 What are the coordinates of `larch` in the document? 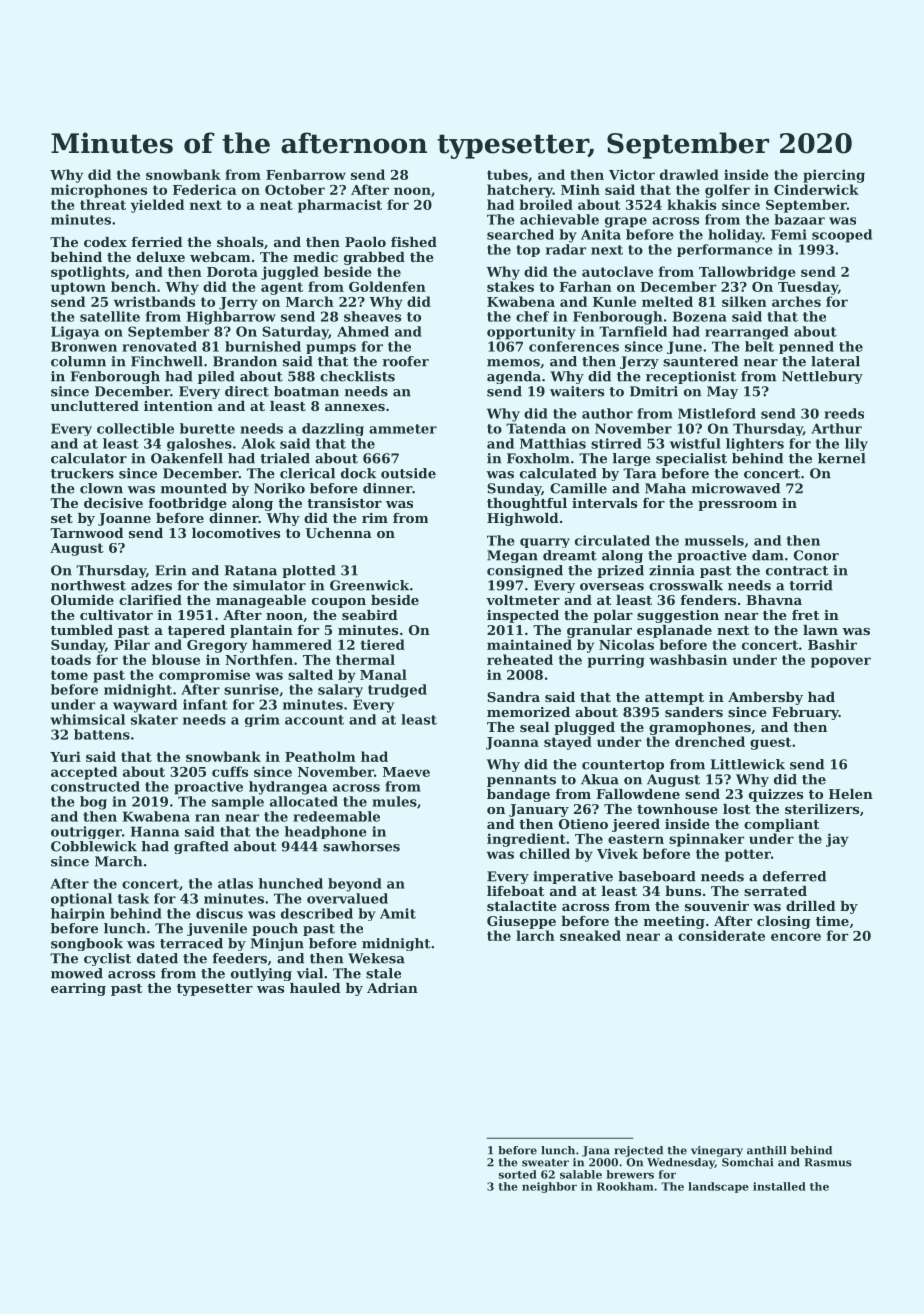 It's located at (535, 935).
